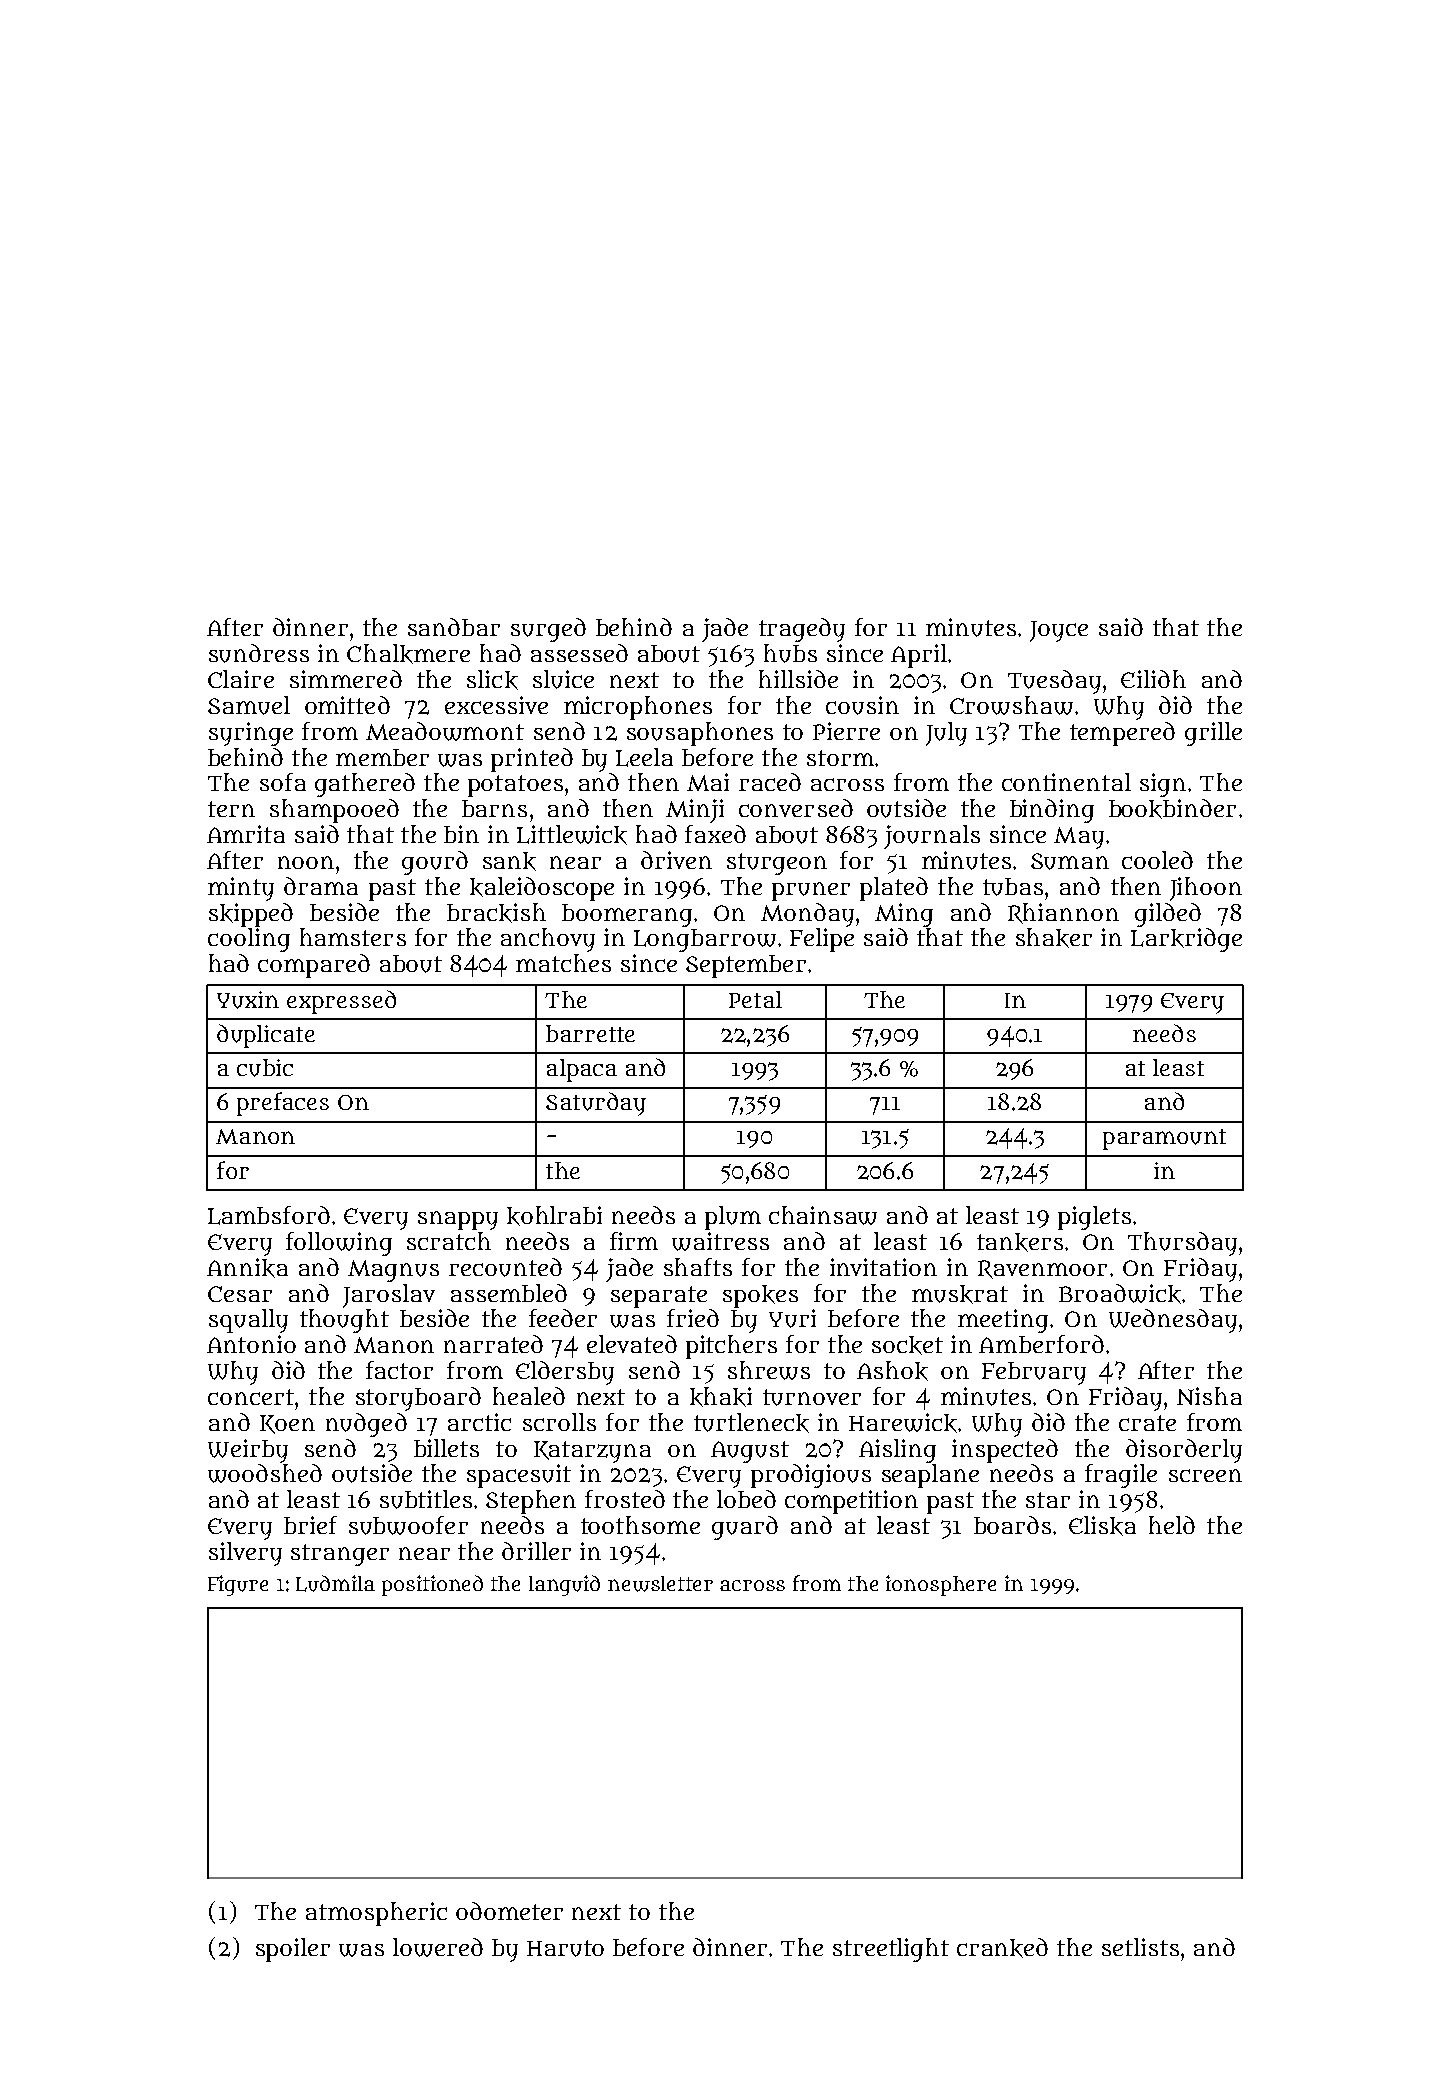 This image has width=1450, height=2100. I want to click on competition, so click(851, 1502).
